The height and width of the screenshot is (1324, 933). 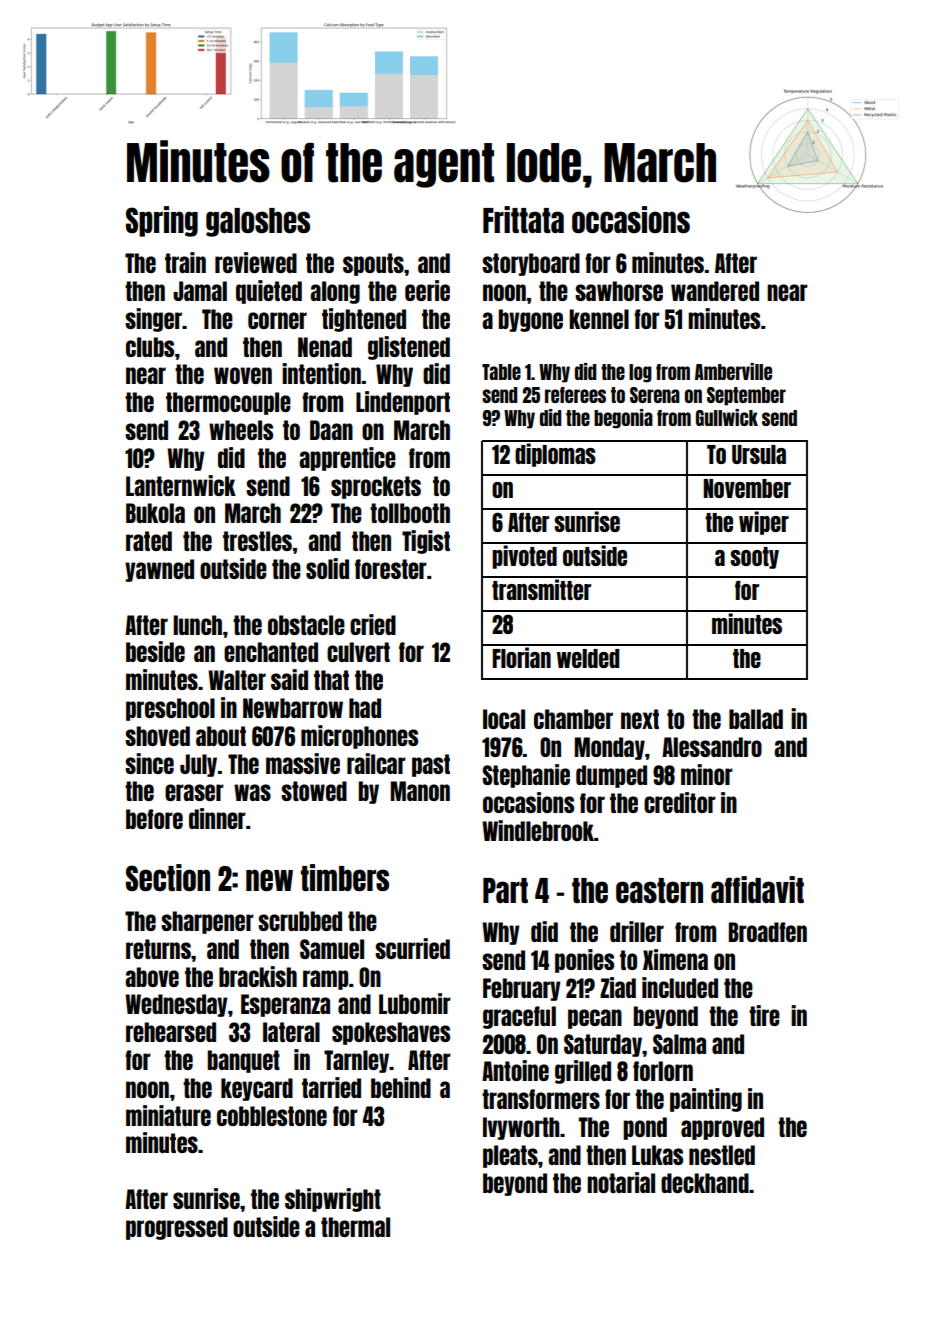 What do you see at coordinates (415, 1003) in the screenshot?
I see `Lubomir` at bounding box center [415, 1003].
